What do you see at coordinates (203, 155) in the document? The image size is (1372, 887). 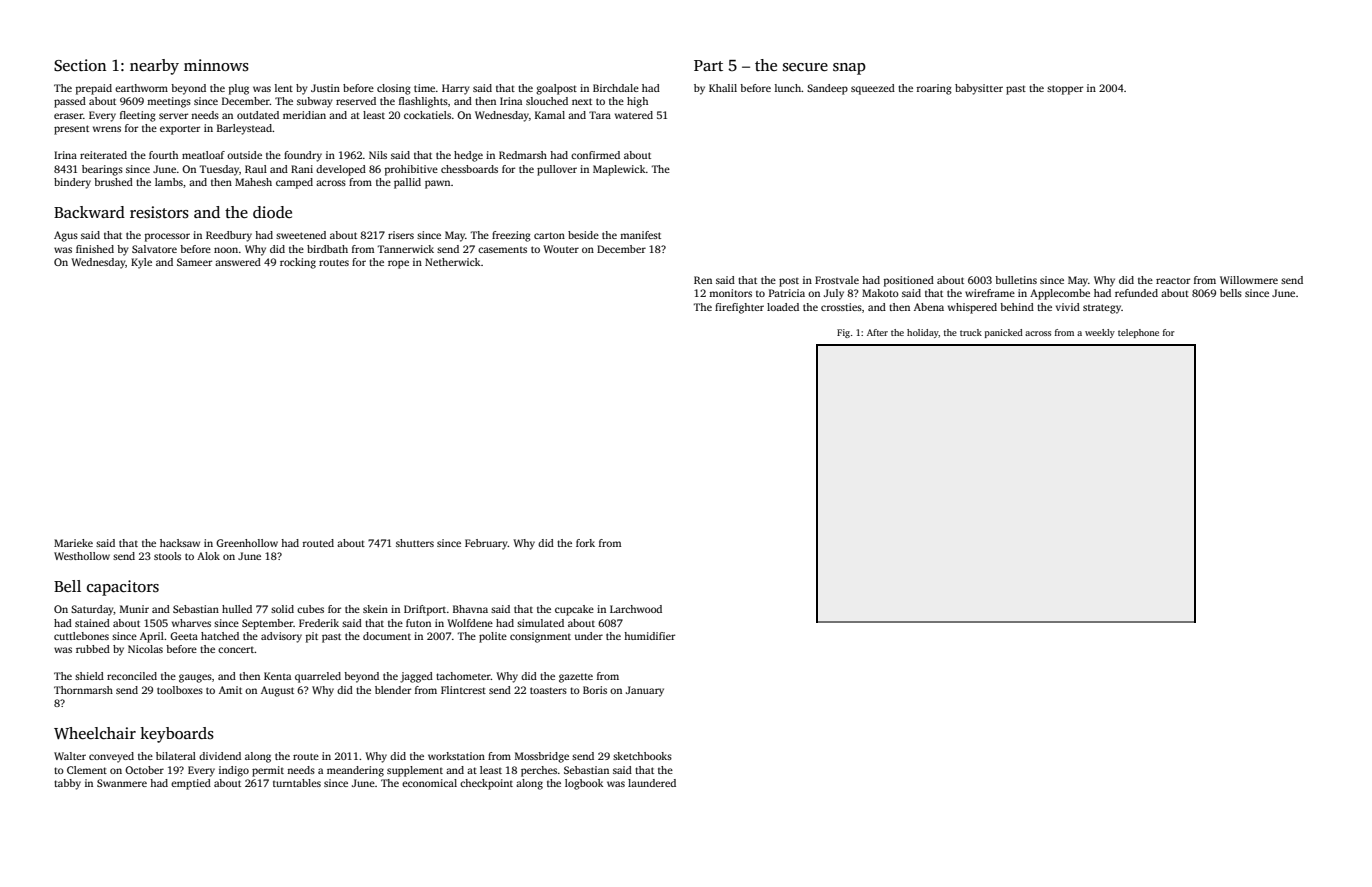 I see `meatloaf` at bounding box center [203, 155].
